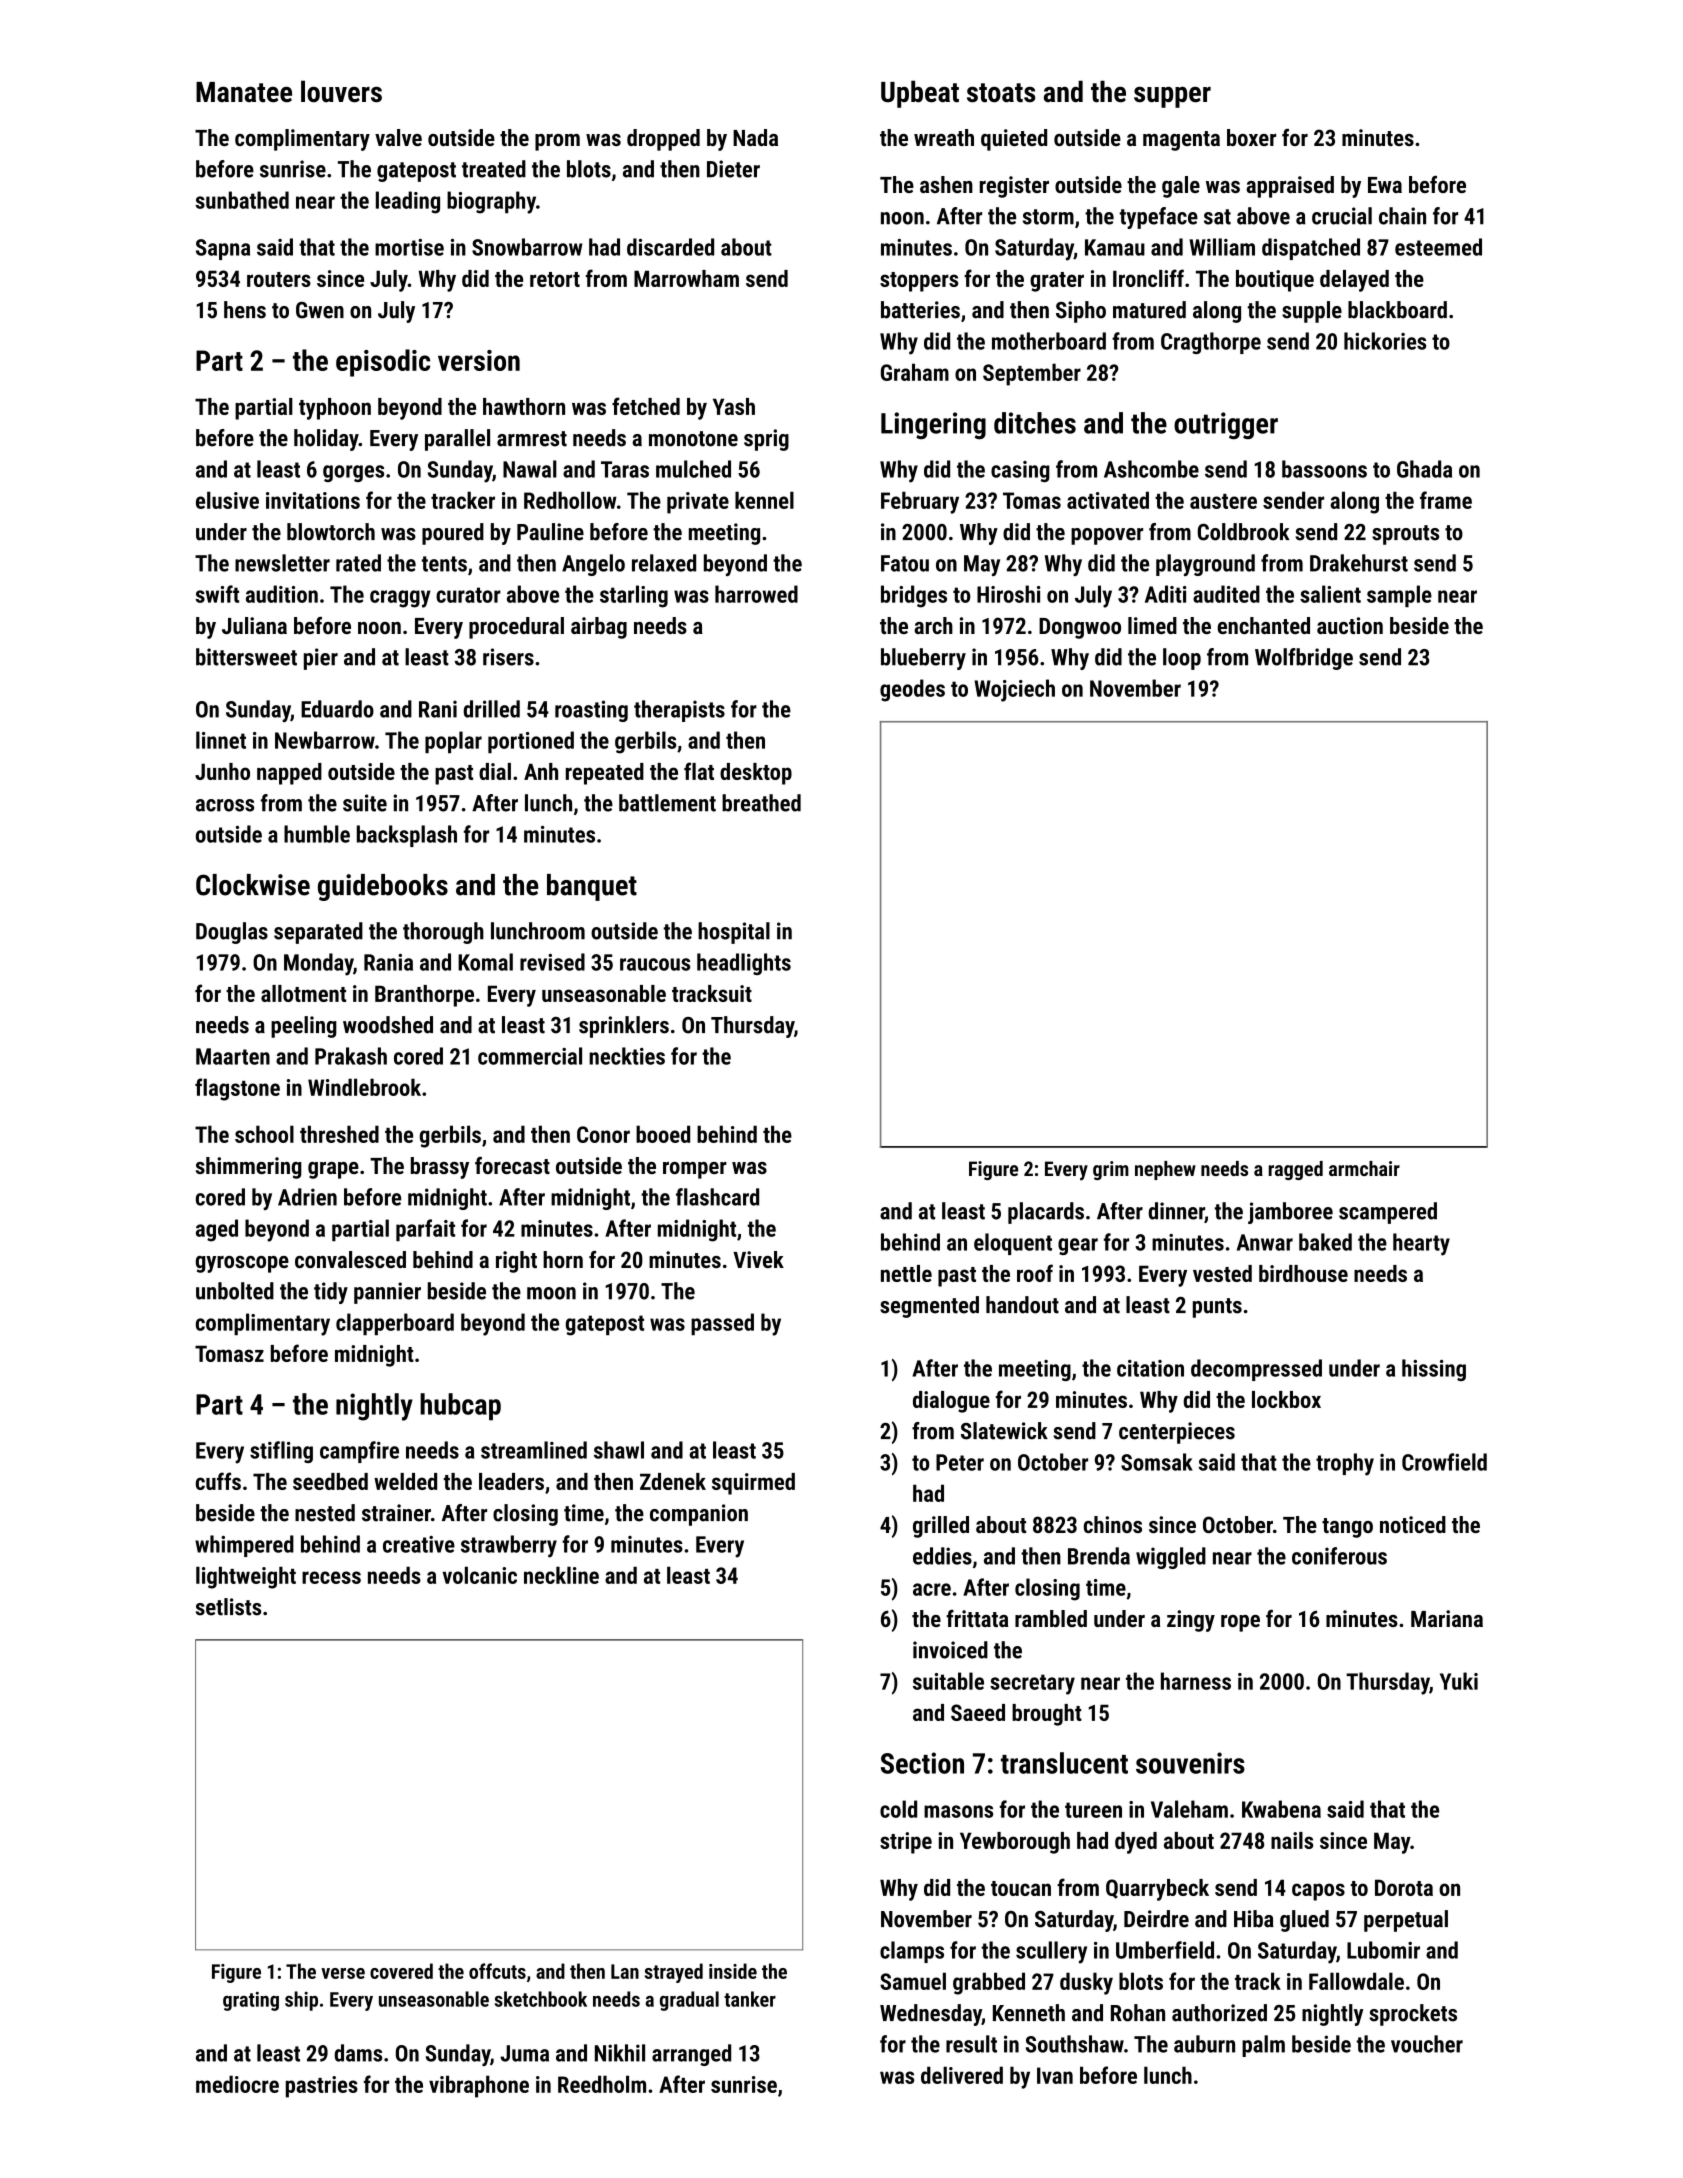 This screenshot has width=1683, height=2178. What do you see at coordinates (1009, 594) in the screenshot?
I see `Hiroshi` at bounding box center [1009, 594].
